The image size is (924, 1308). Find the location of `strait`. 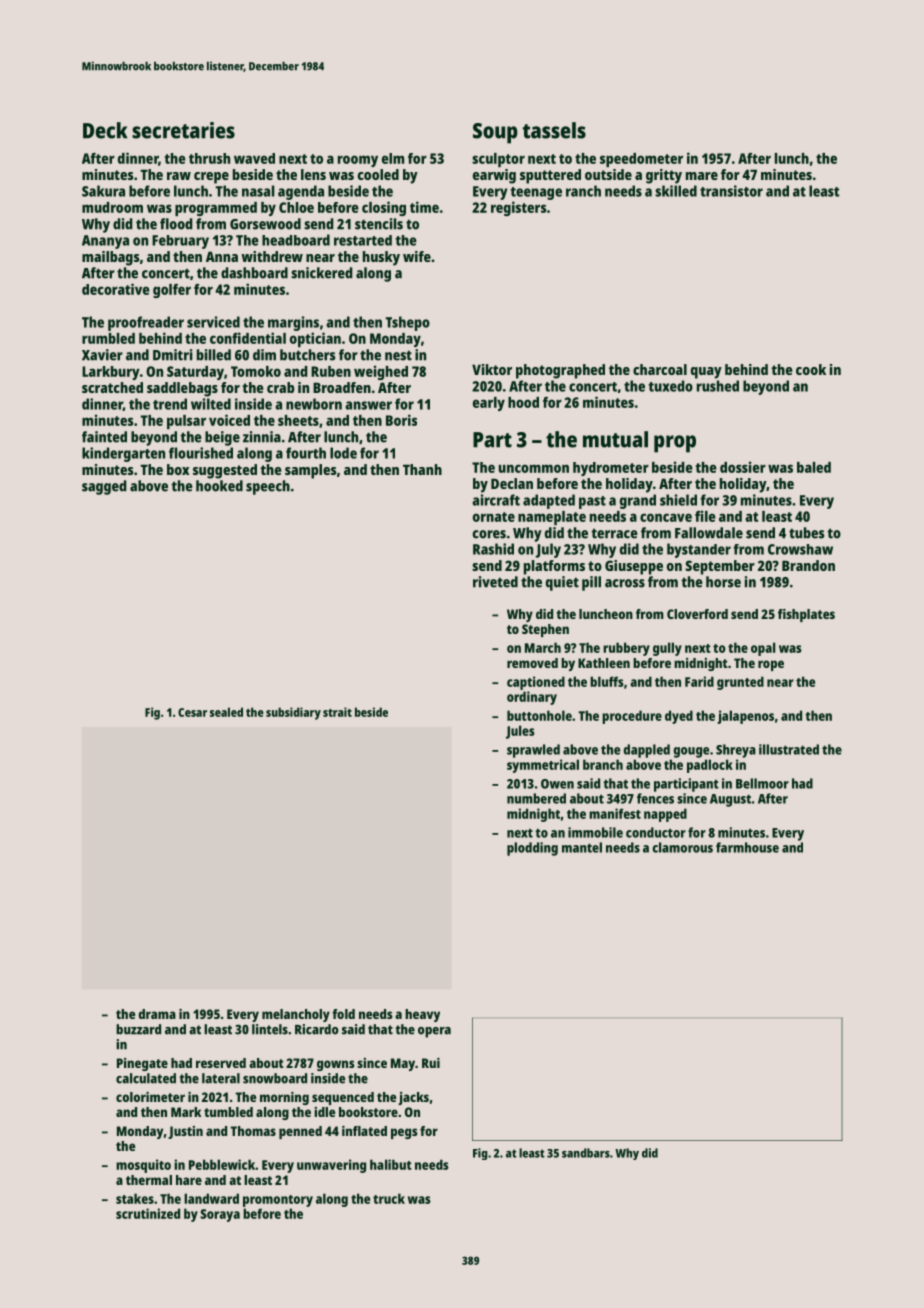

strait is located at coordinates (337, 712).
